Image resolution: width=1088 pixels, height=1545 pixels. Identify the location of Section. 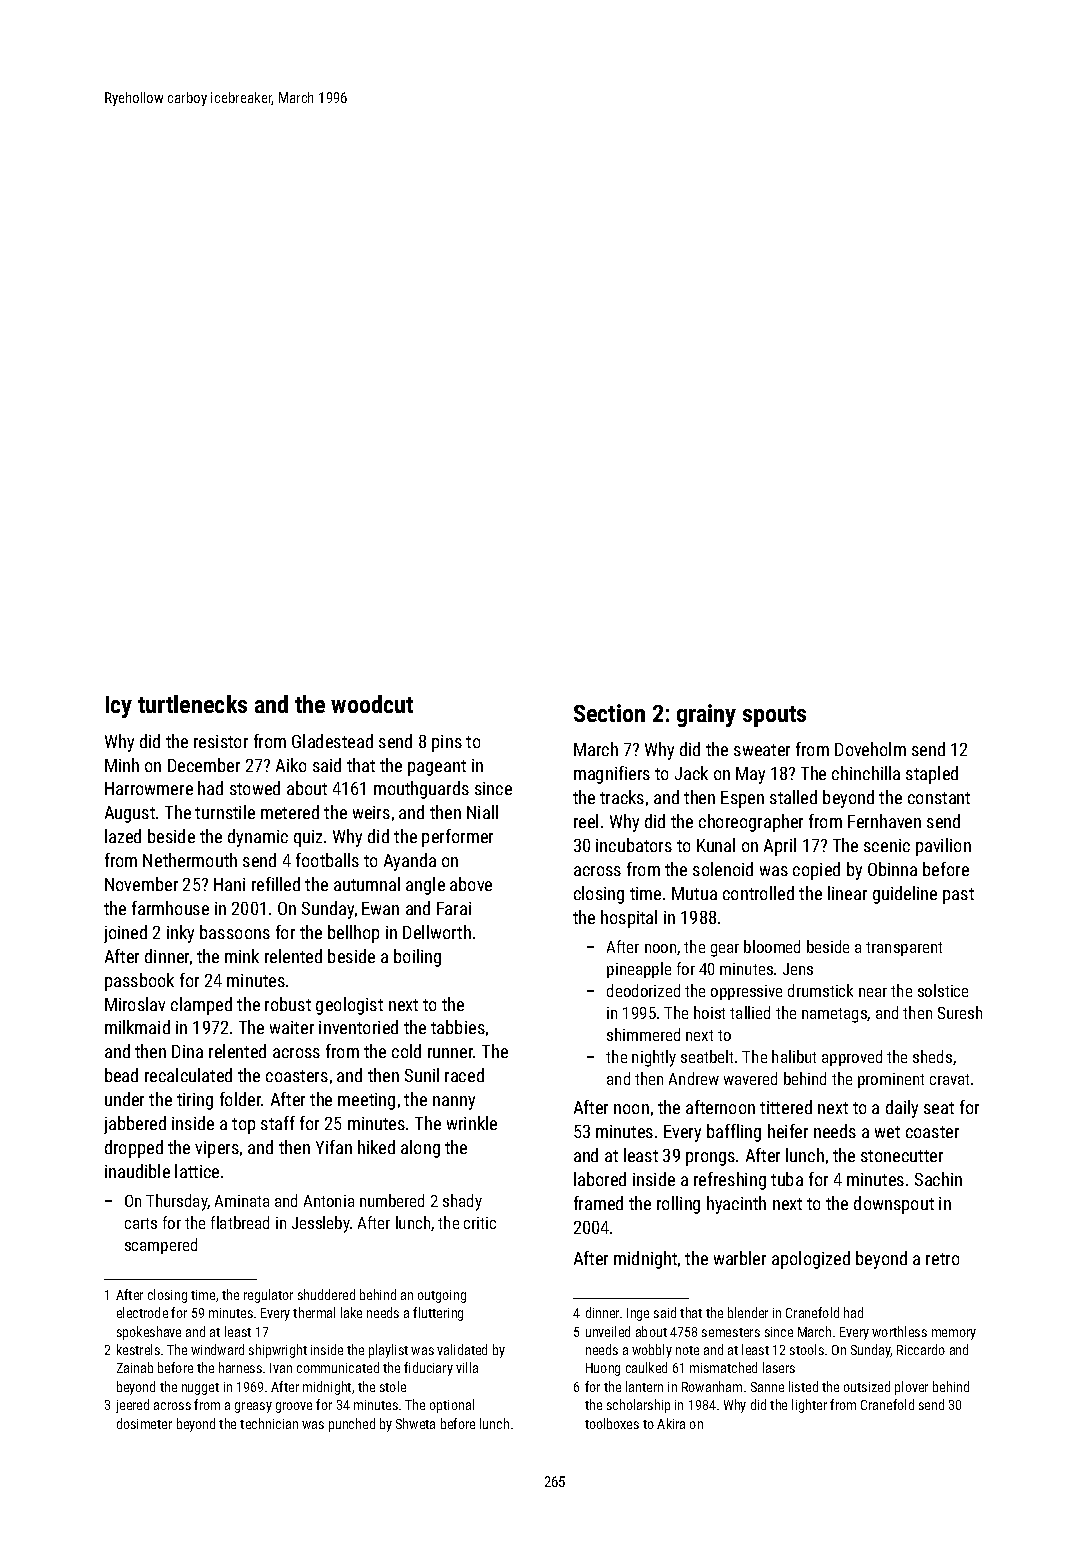
(609, 713).
